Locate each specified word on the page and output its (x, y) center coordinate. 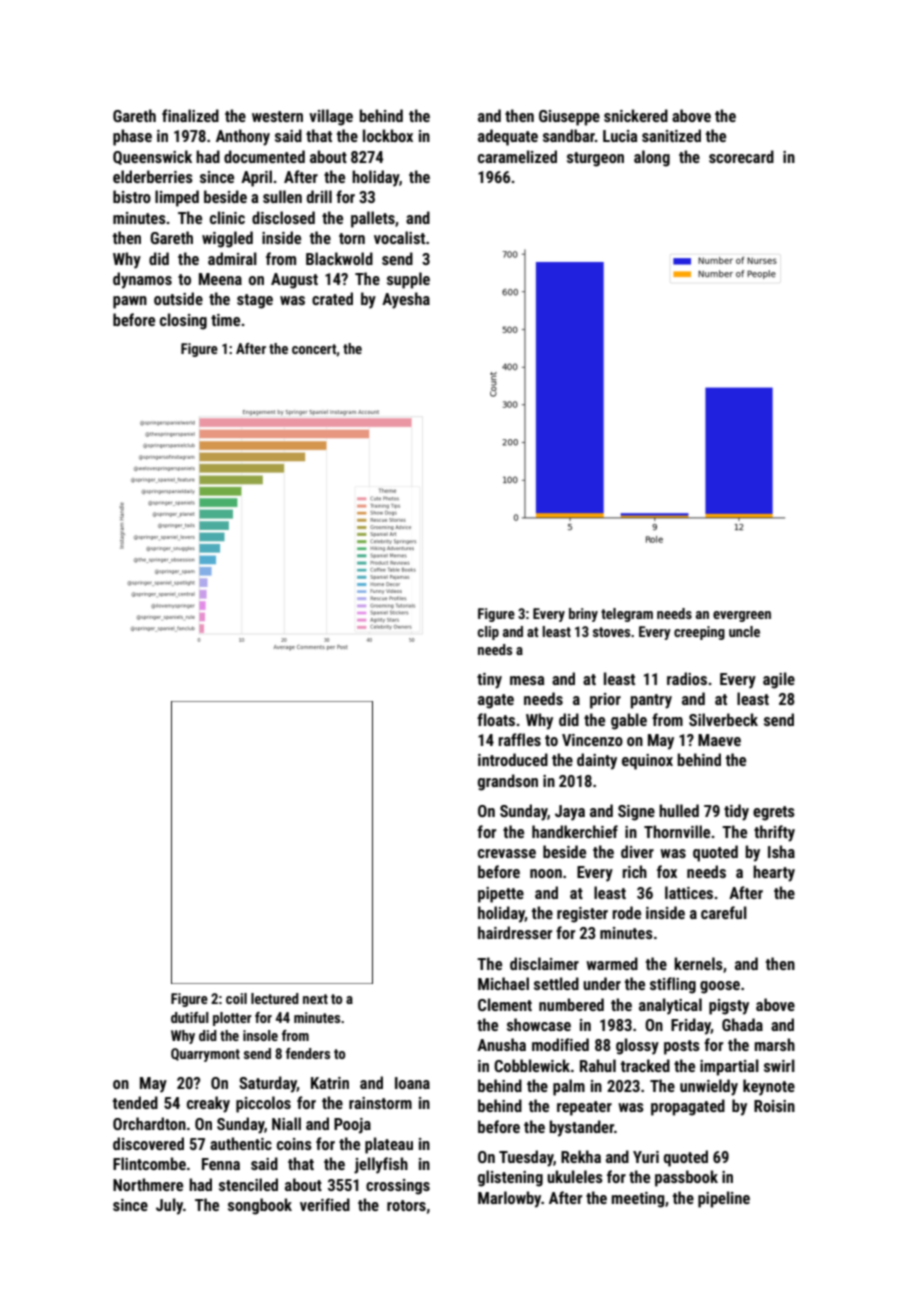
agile (779, 680)
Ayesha (406, 300)
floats (496, 719)
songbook (260, 1206)
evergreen (742, 616)
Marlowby (509, 1199)
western (277, 116)
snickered (636, 115)
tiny (489, 681)
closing (183, 321)
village (331, 117)
